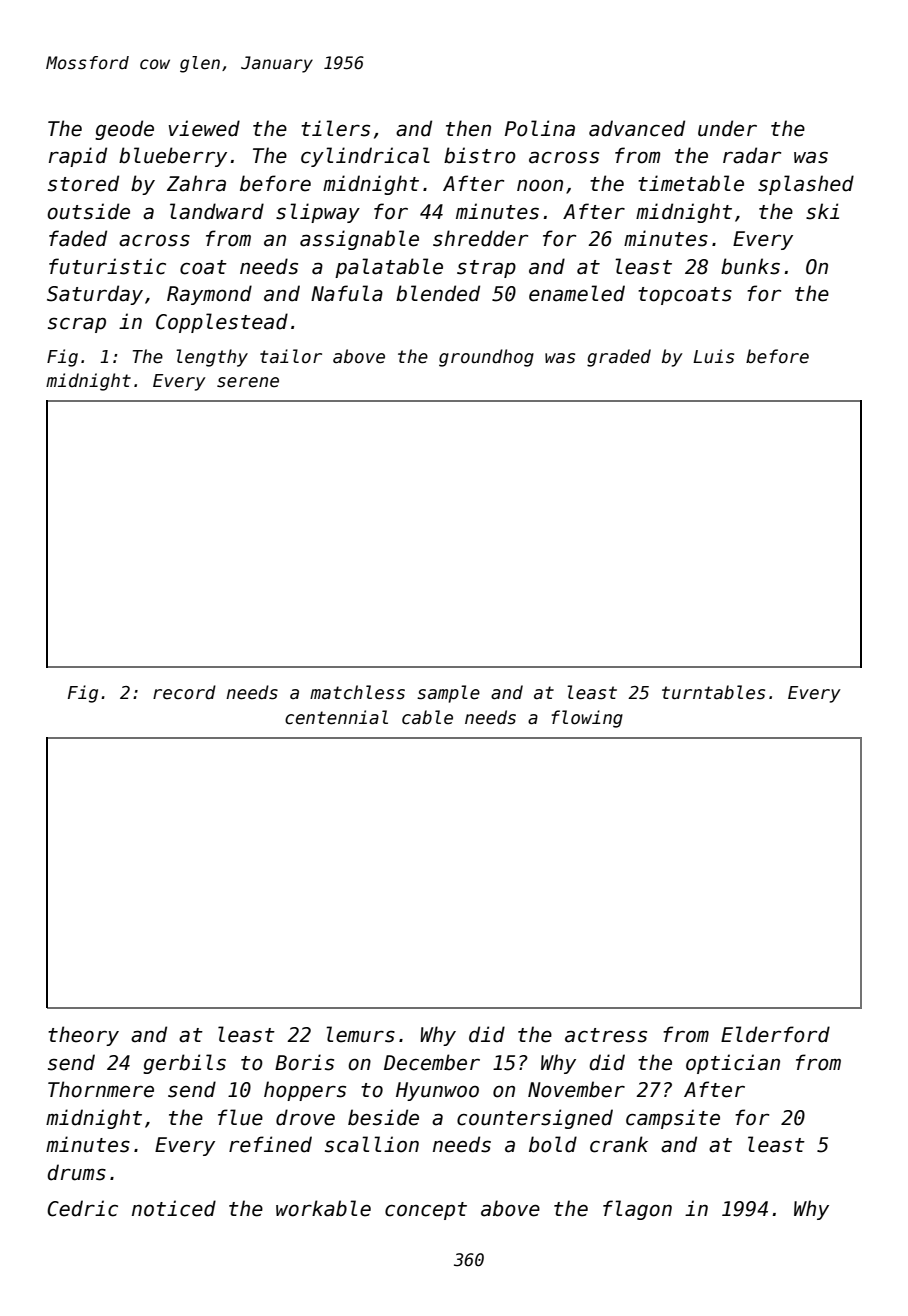  What do you see at coordinates (480, 155) in the document?
I see `bistro` at bounding box center [480, 155].
